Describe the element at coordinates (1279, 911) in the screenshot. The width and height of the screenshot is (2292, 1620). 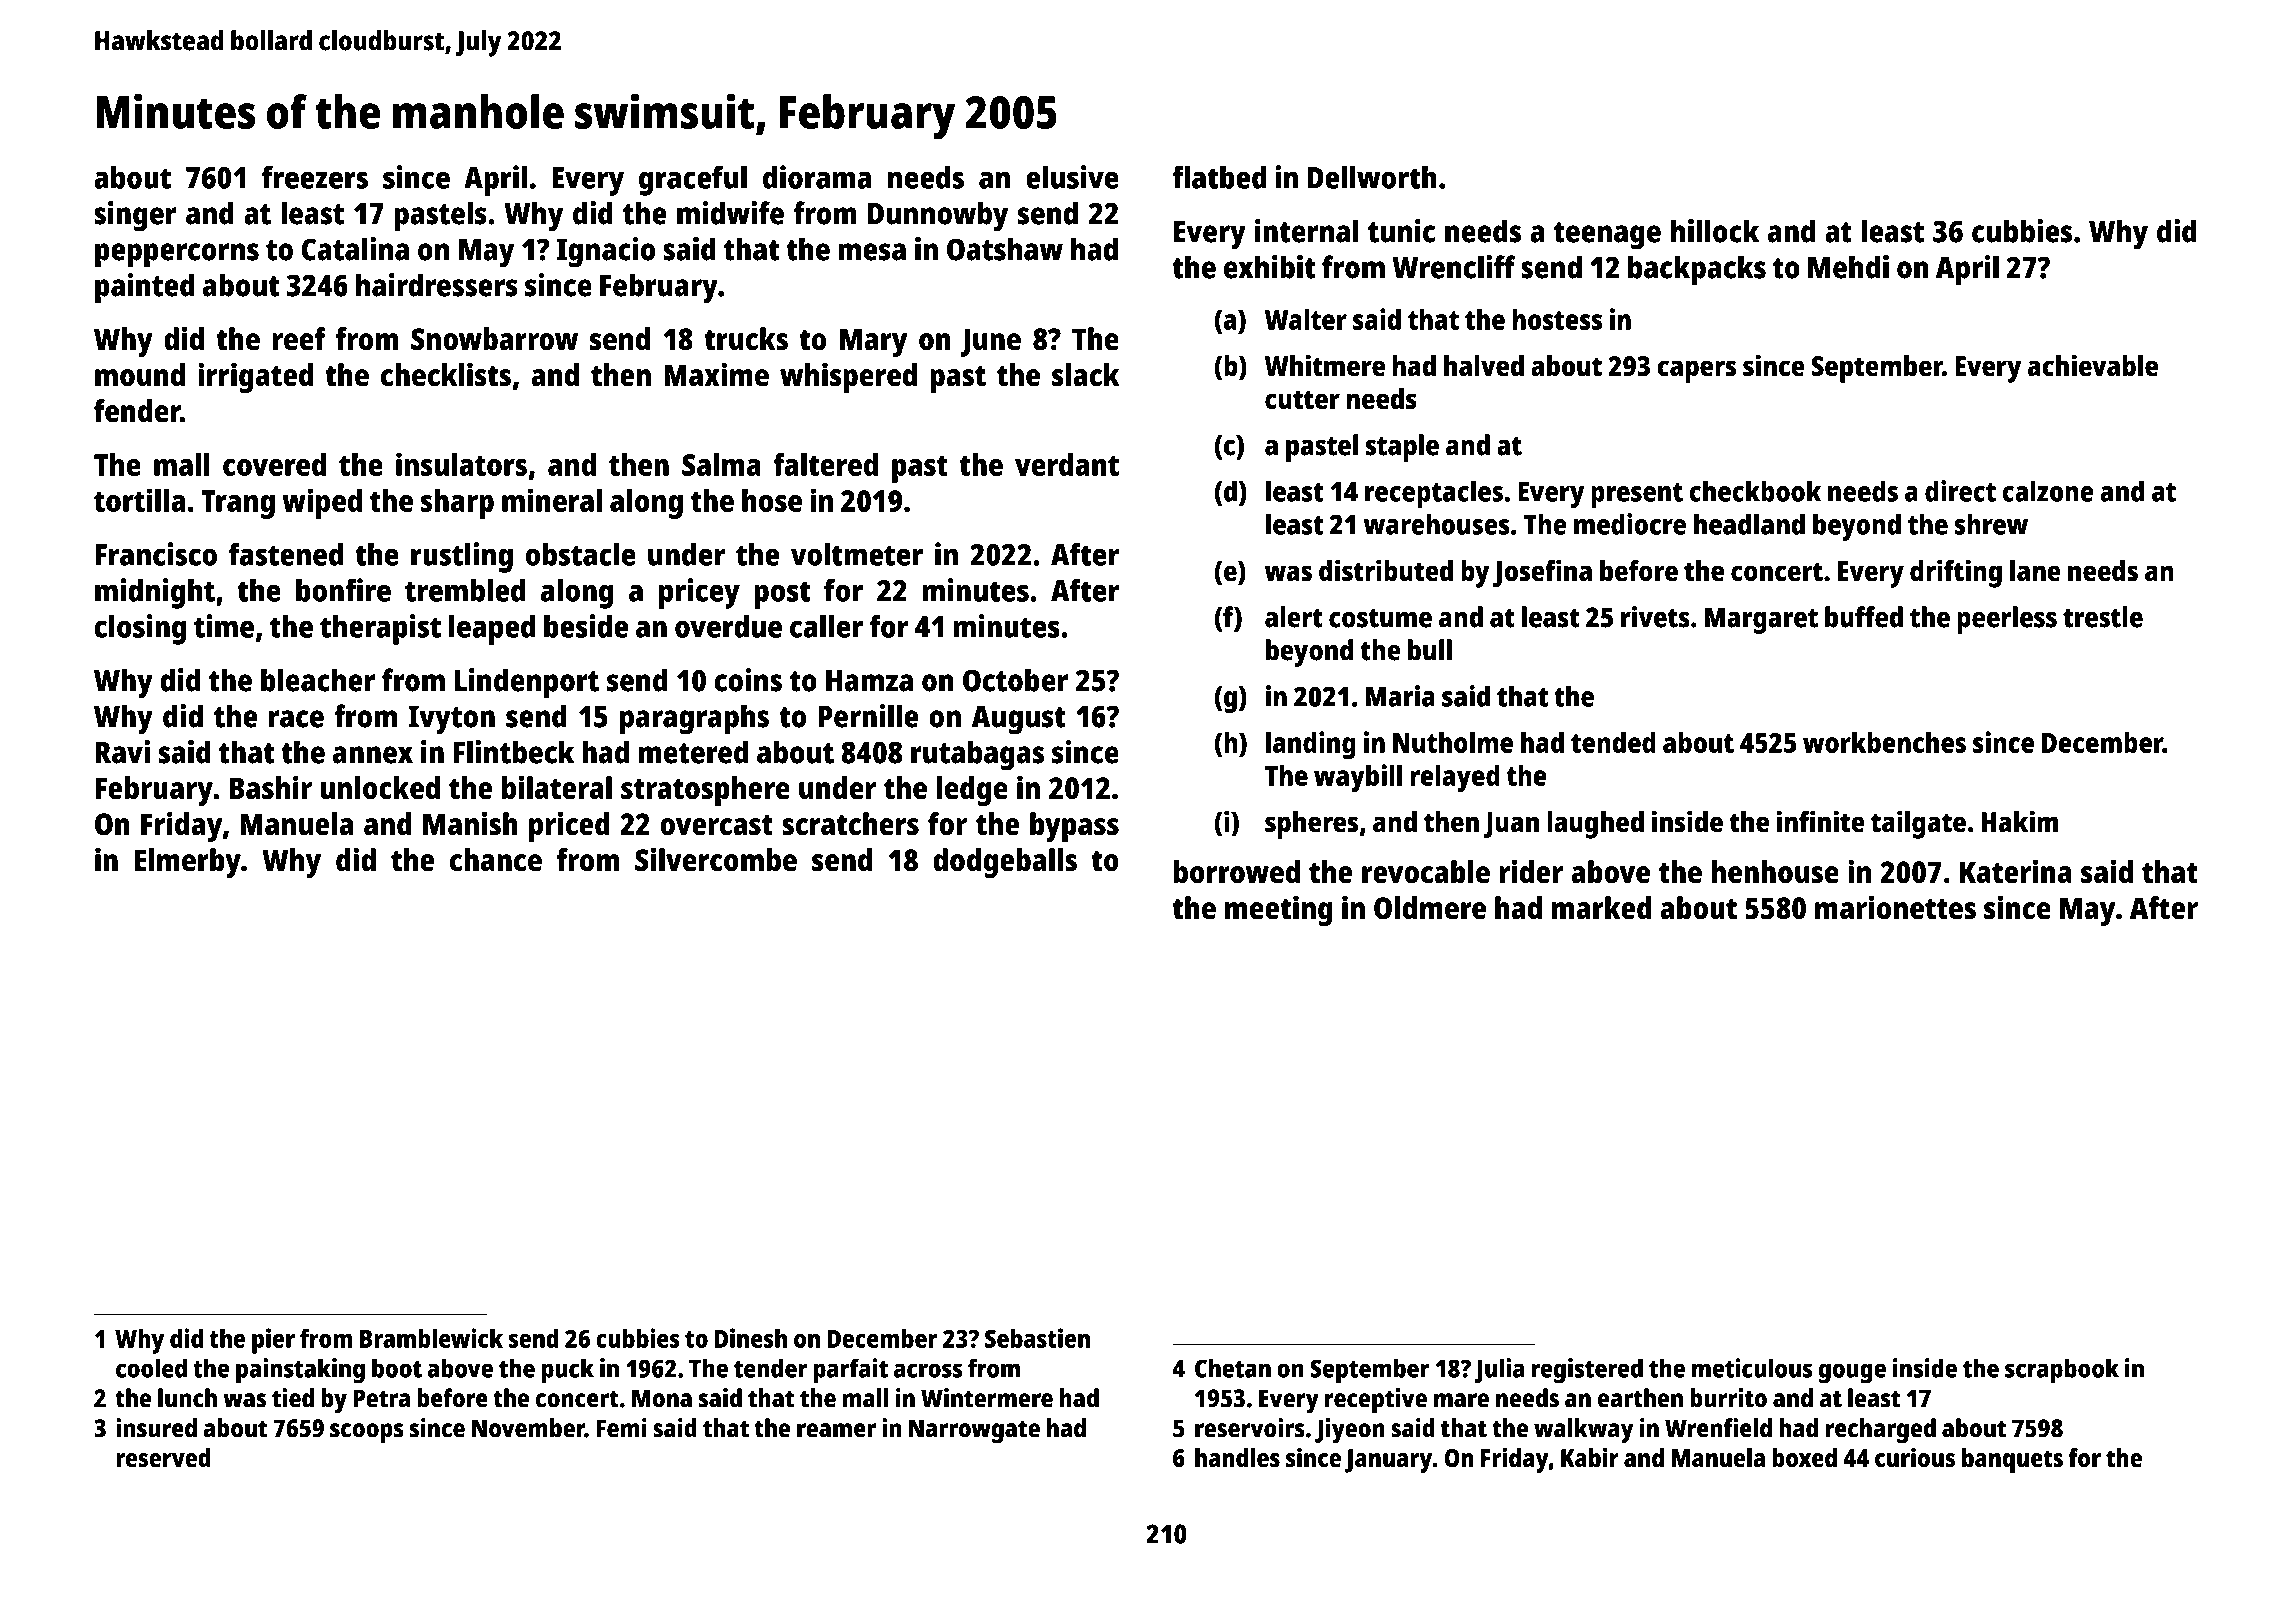
I see `meeting` at that location.
